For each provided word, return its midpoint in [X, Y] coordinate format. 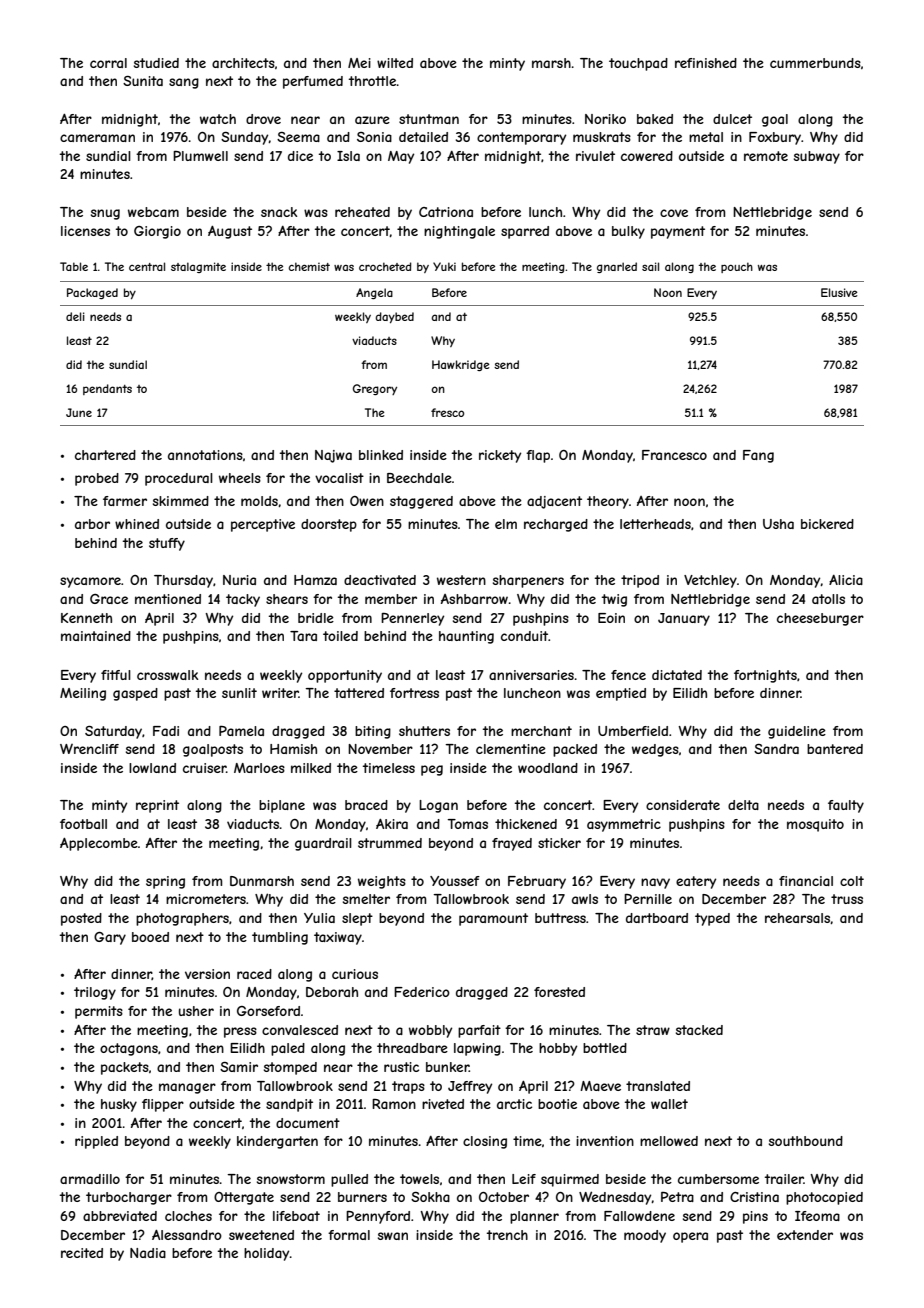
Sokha [430, 1197]
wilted [395, 63]
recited [82, 1253]
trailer [784, 1179]
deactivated [380, 580]
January [684, 619]
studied [156, 63]
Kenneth [86, 618]
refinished [706, 63]
